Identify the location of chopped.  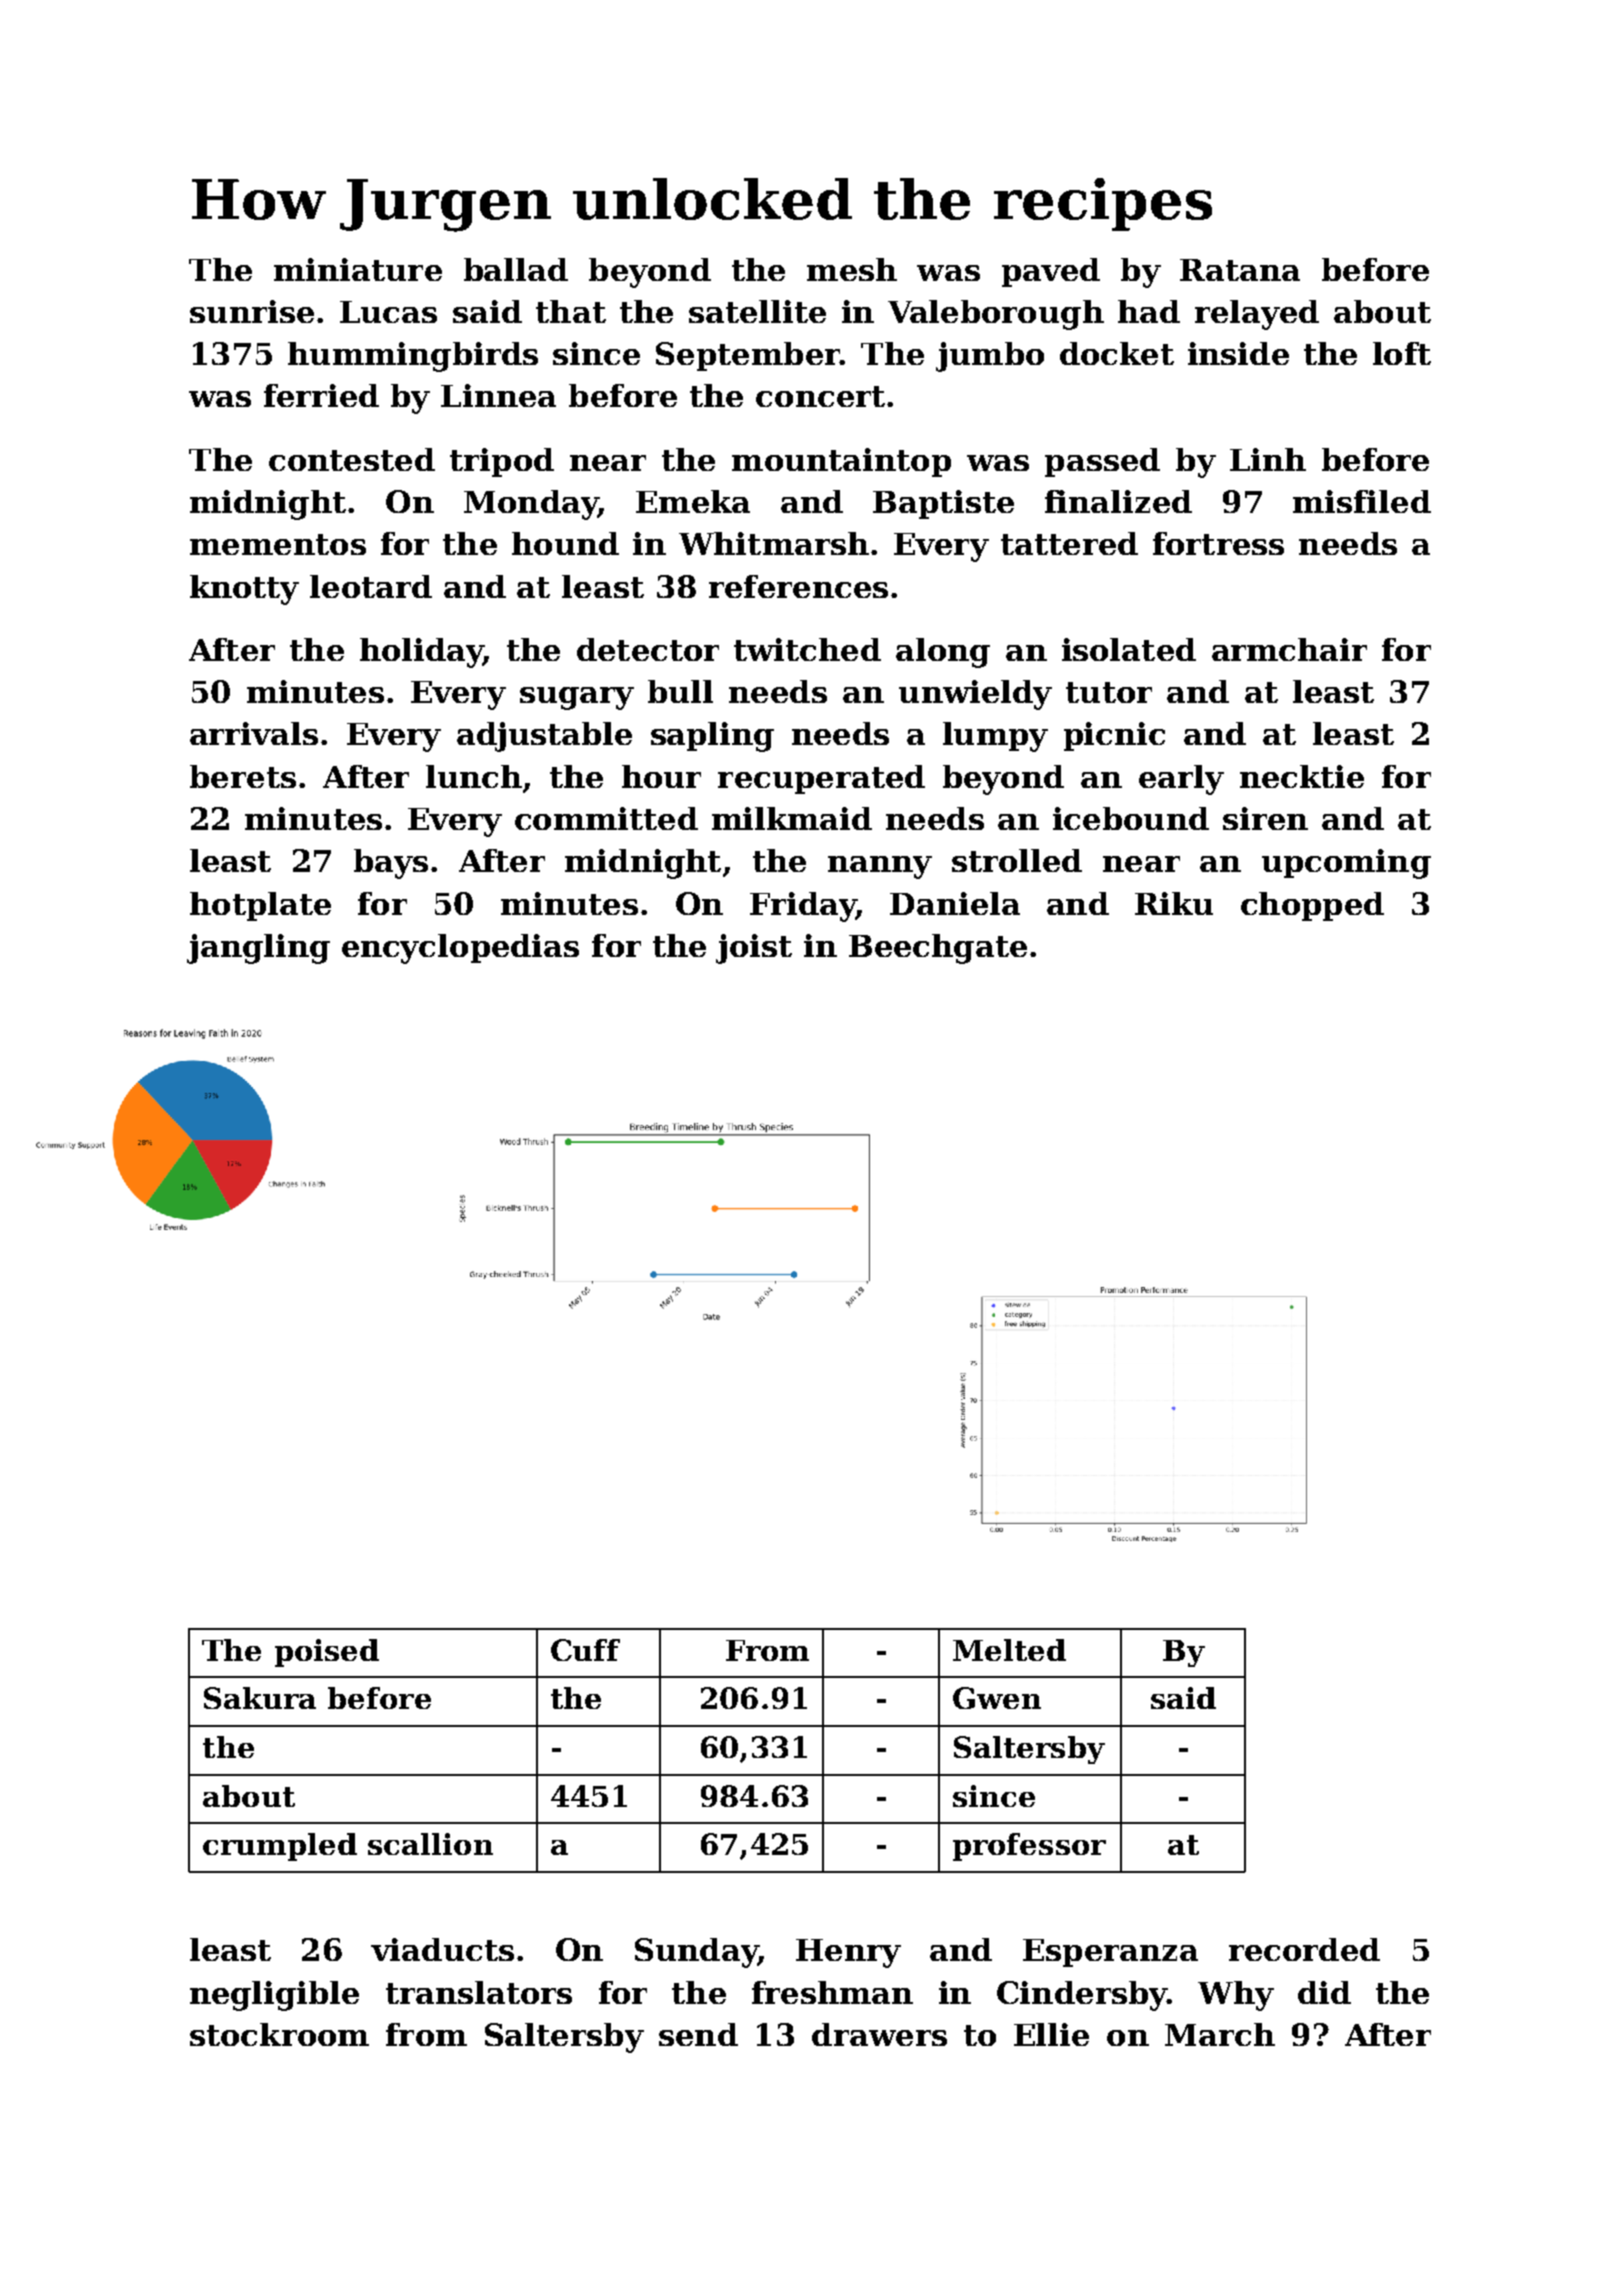
(1312, 906).
